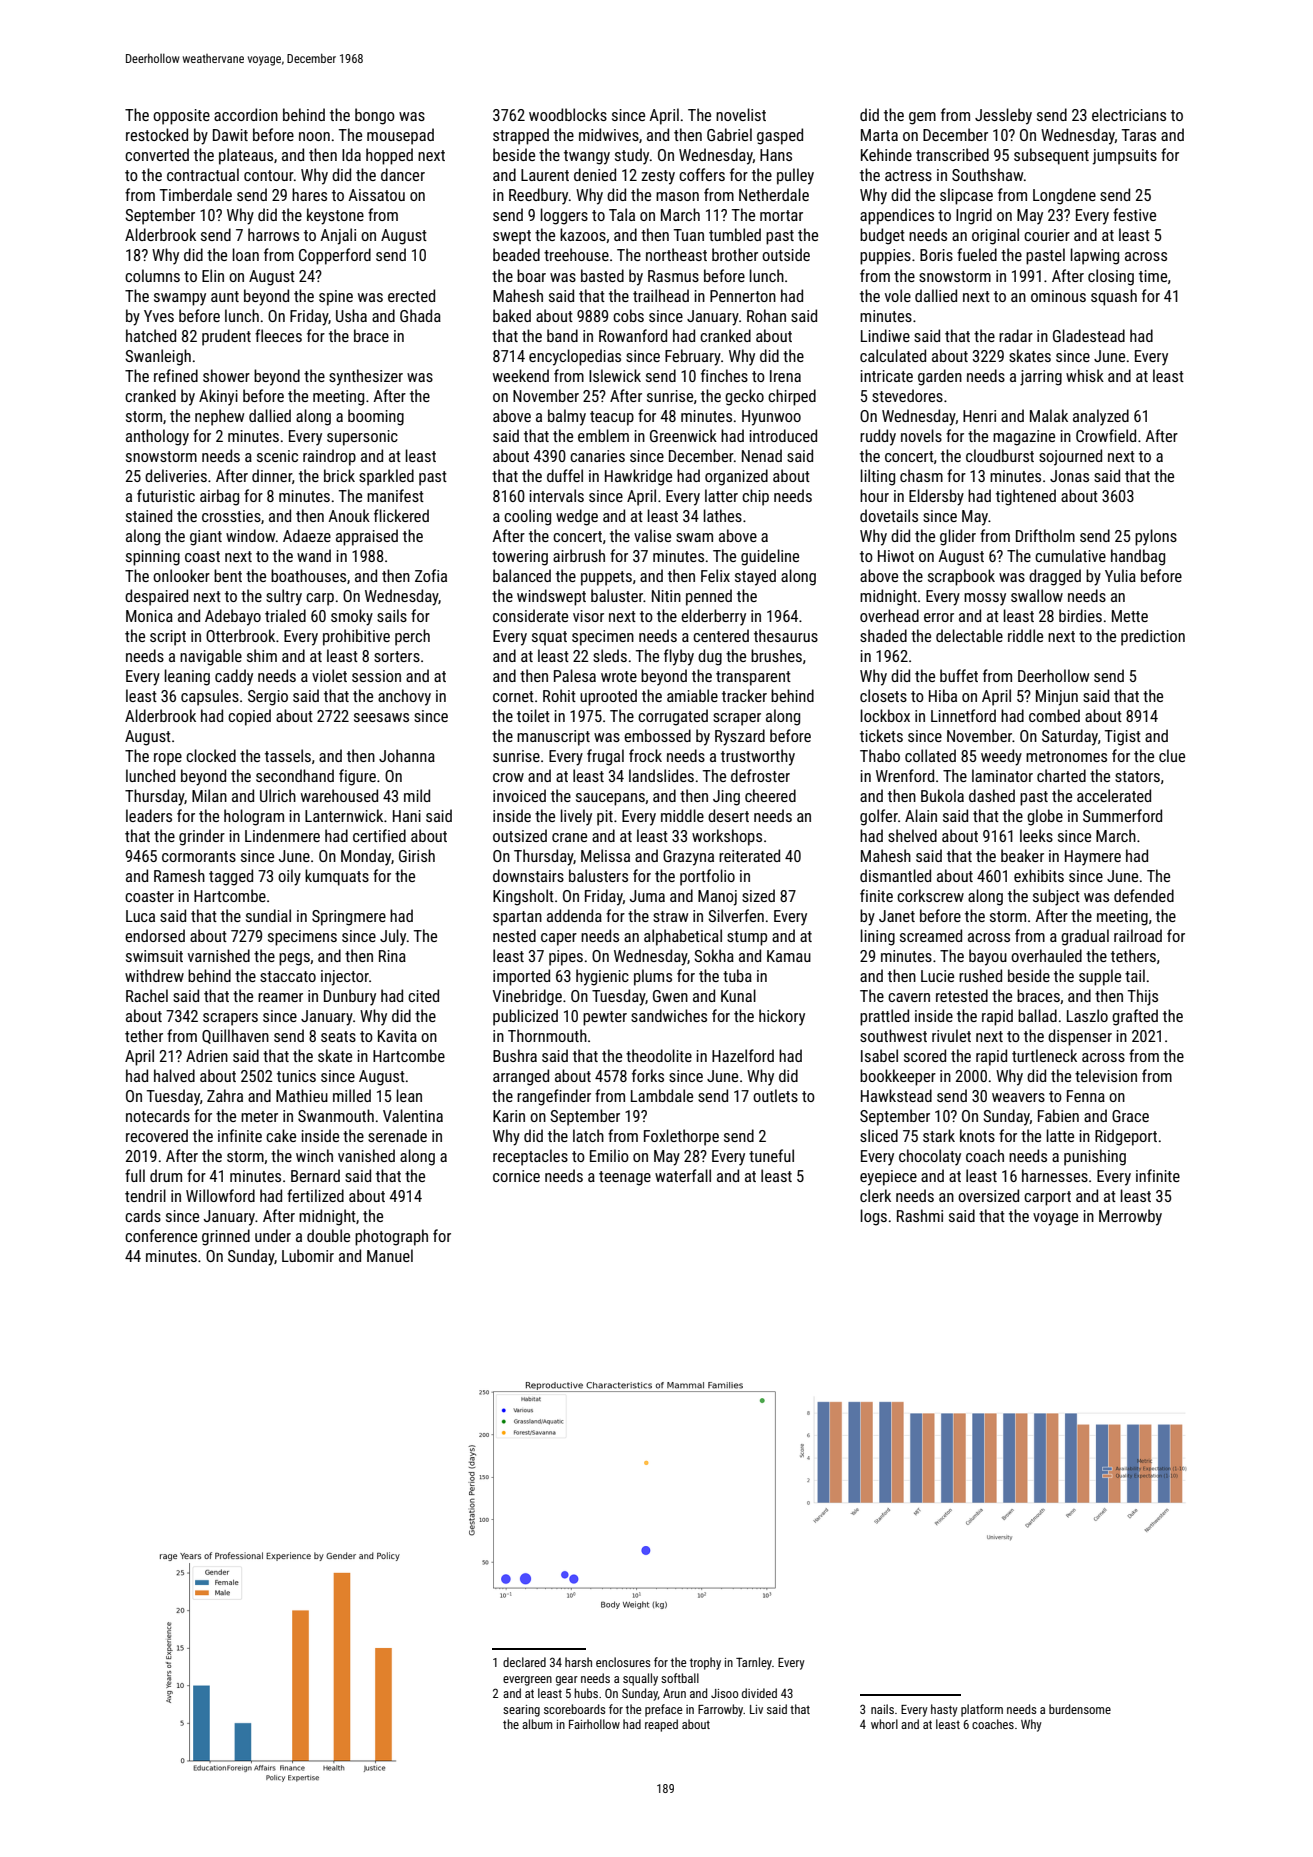  What do you see at coordinates (723, 515) in the image?
I see `lathes` at bounding box center [723, 515].
